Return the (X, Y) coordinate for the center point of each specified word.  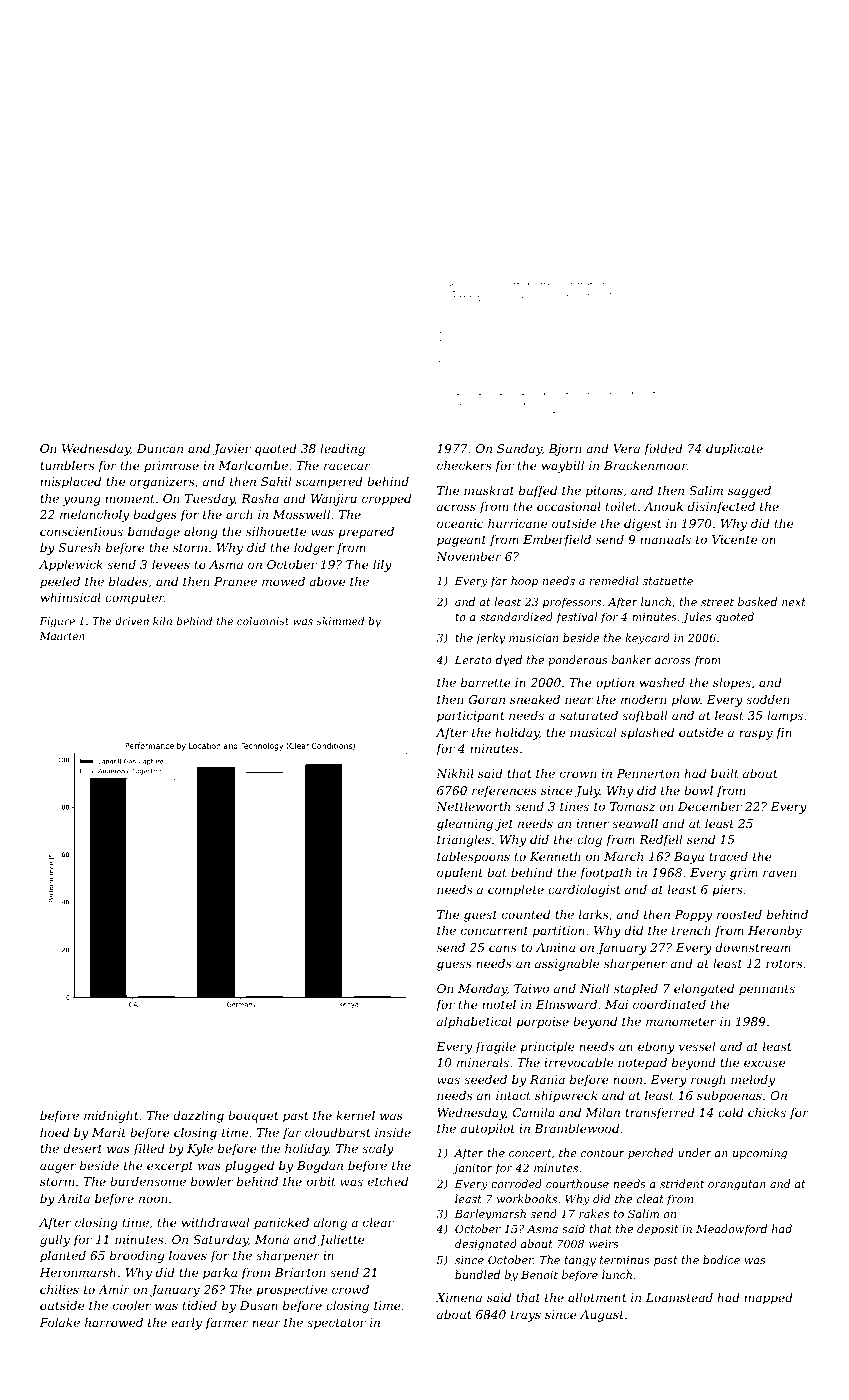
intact (513, 1095)
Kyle (200, 1150)
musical (593, 732)
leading (342, 450)
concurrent (494, 931)
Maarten (62, 636)
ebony (656, 1048)
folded (663, 450)
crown (578, 774)
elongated (704, 990)
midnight (111, 1117)
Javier (231, 450)
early (186, 1324)
